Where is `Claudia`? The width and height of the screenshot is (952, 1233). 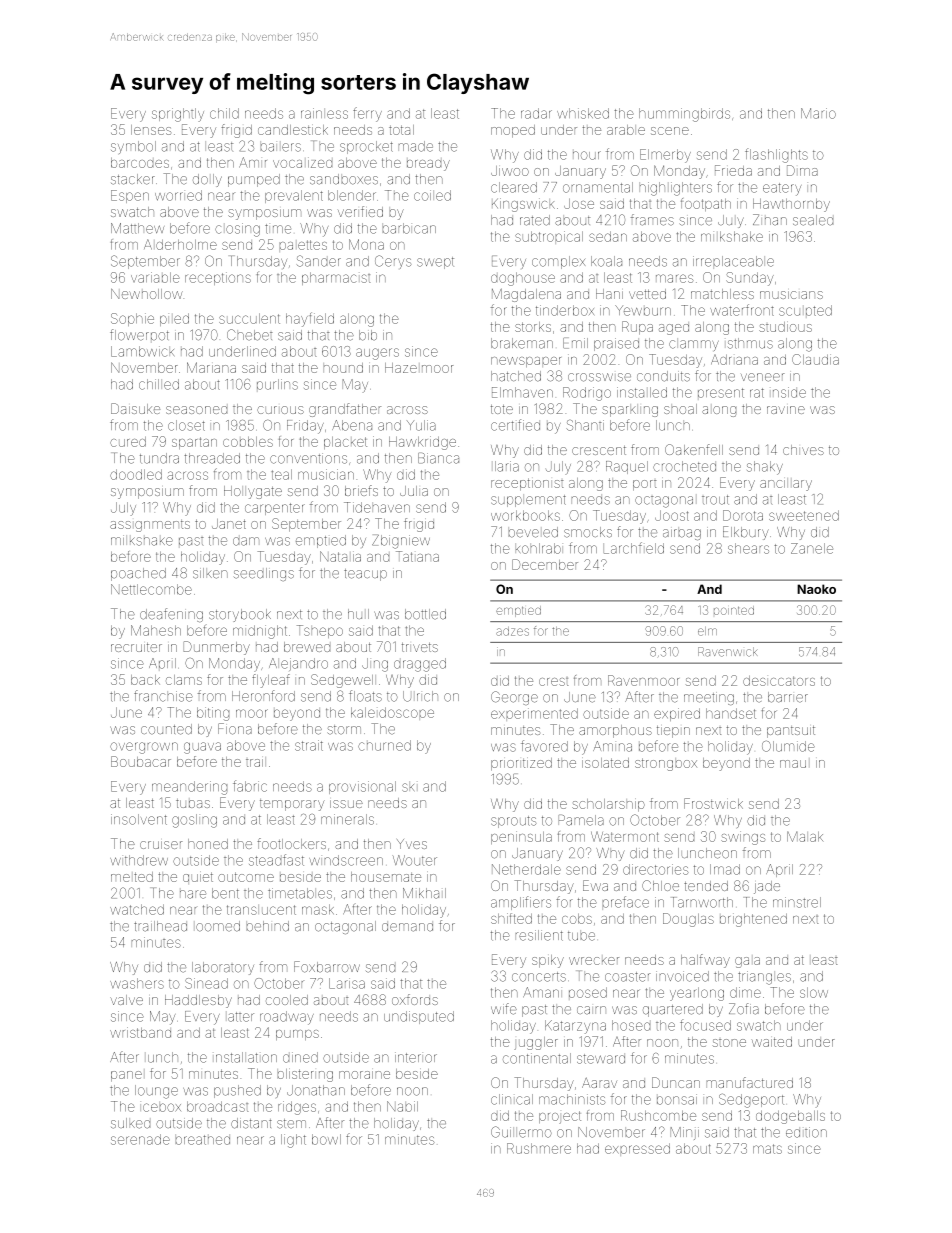 Claudia is located at coordinates (815, 359).
